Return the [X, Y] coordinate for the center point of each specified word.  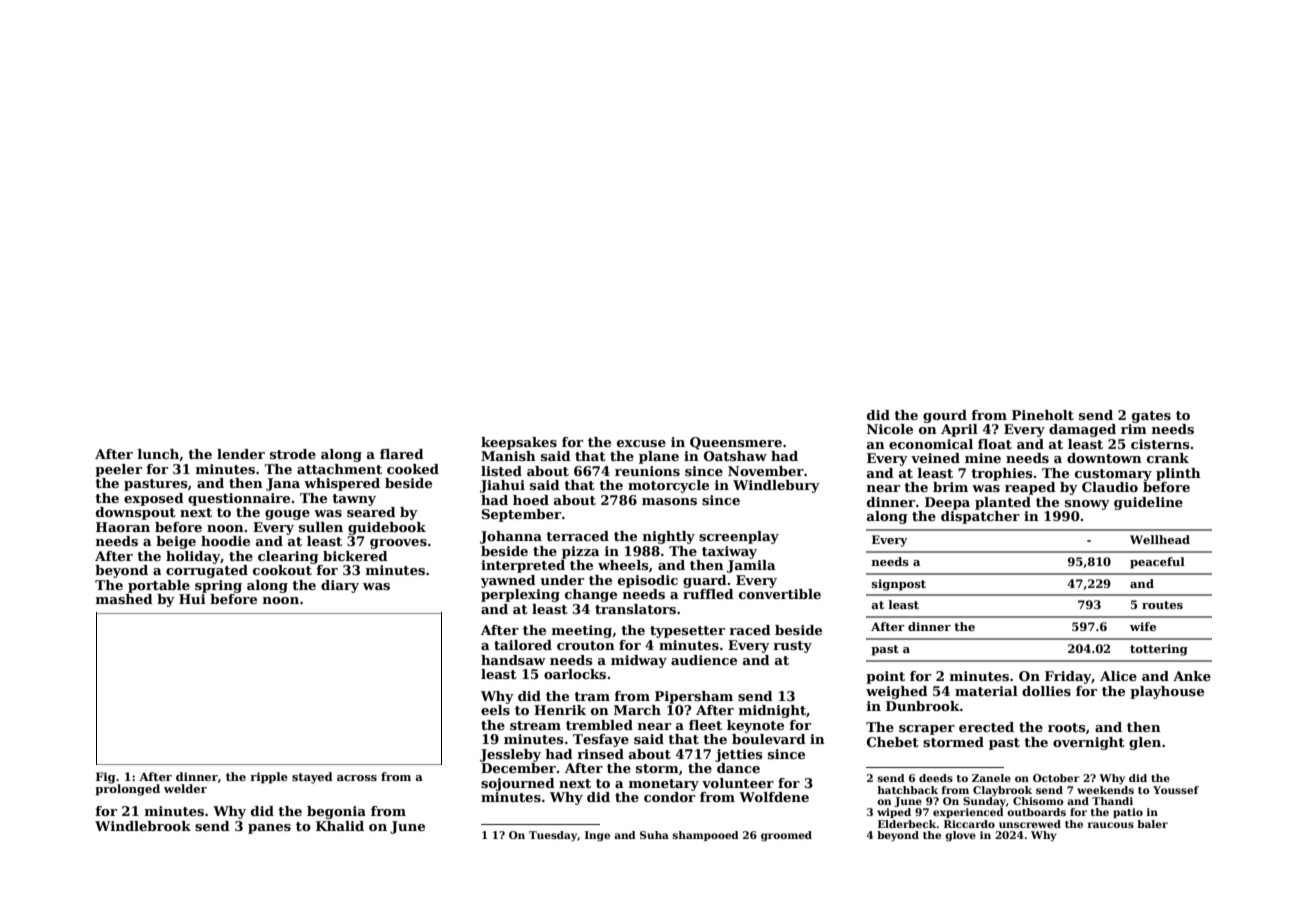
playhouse [1167, 692]
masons [669, 501]
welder [185, 788]
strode [293, 454]
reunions [647, 471]
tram [592, 696]
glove [960, 836]
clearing [288, 557]
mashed [124, 599]
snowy [1087, 505]
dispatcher [980, 517]
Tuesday [553, 836]
